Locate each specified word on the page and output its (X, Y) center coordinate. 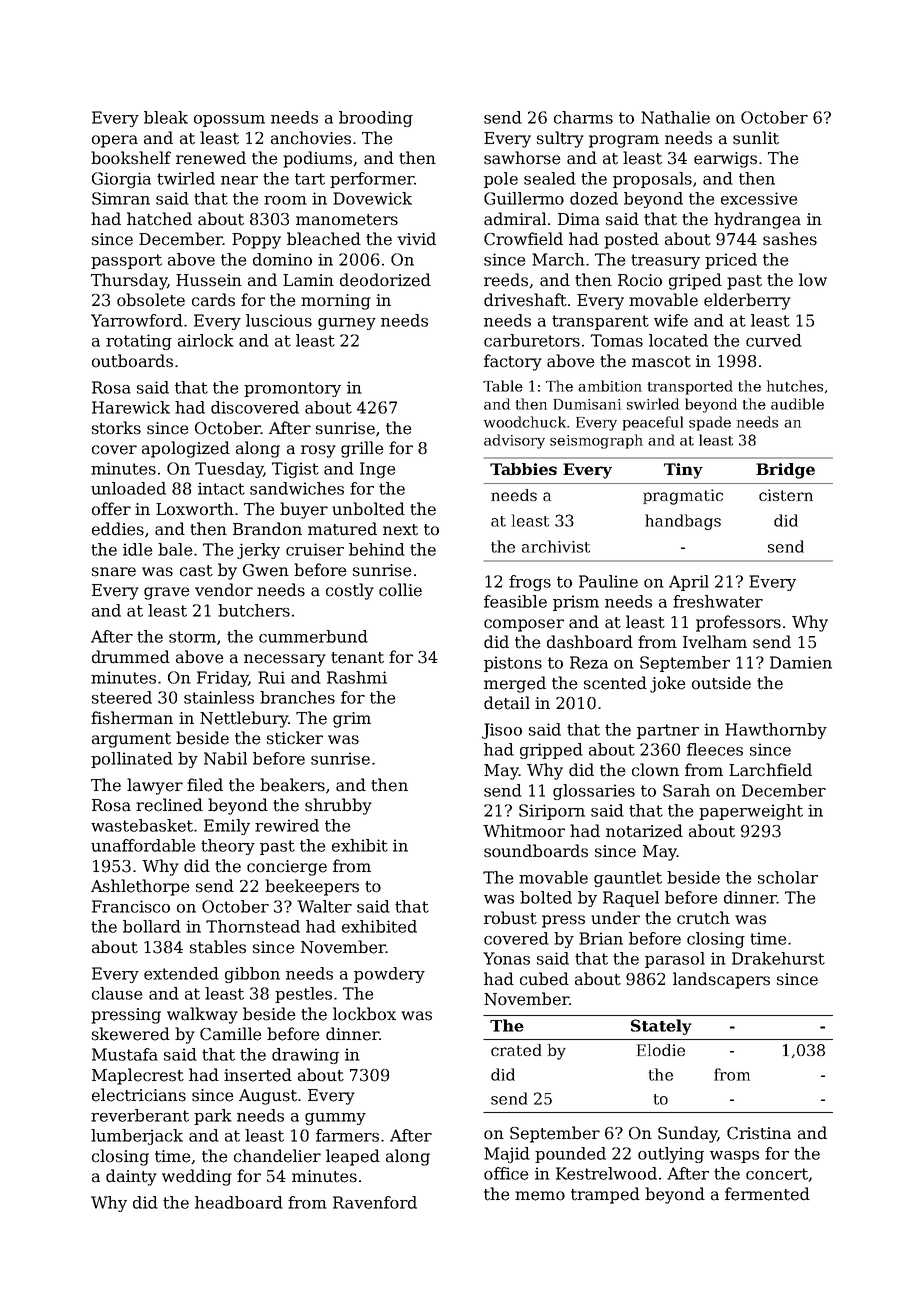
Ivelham (715, 642)
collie (400, 590)
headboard (239, 1202)
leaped (353, 1157)
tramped (605, 1195)
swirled (653, 404)
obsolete (151, 300)
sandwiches (297, 488)
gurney (347, 324)
